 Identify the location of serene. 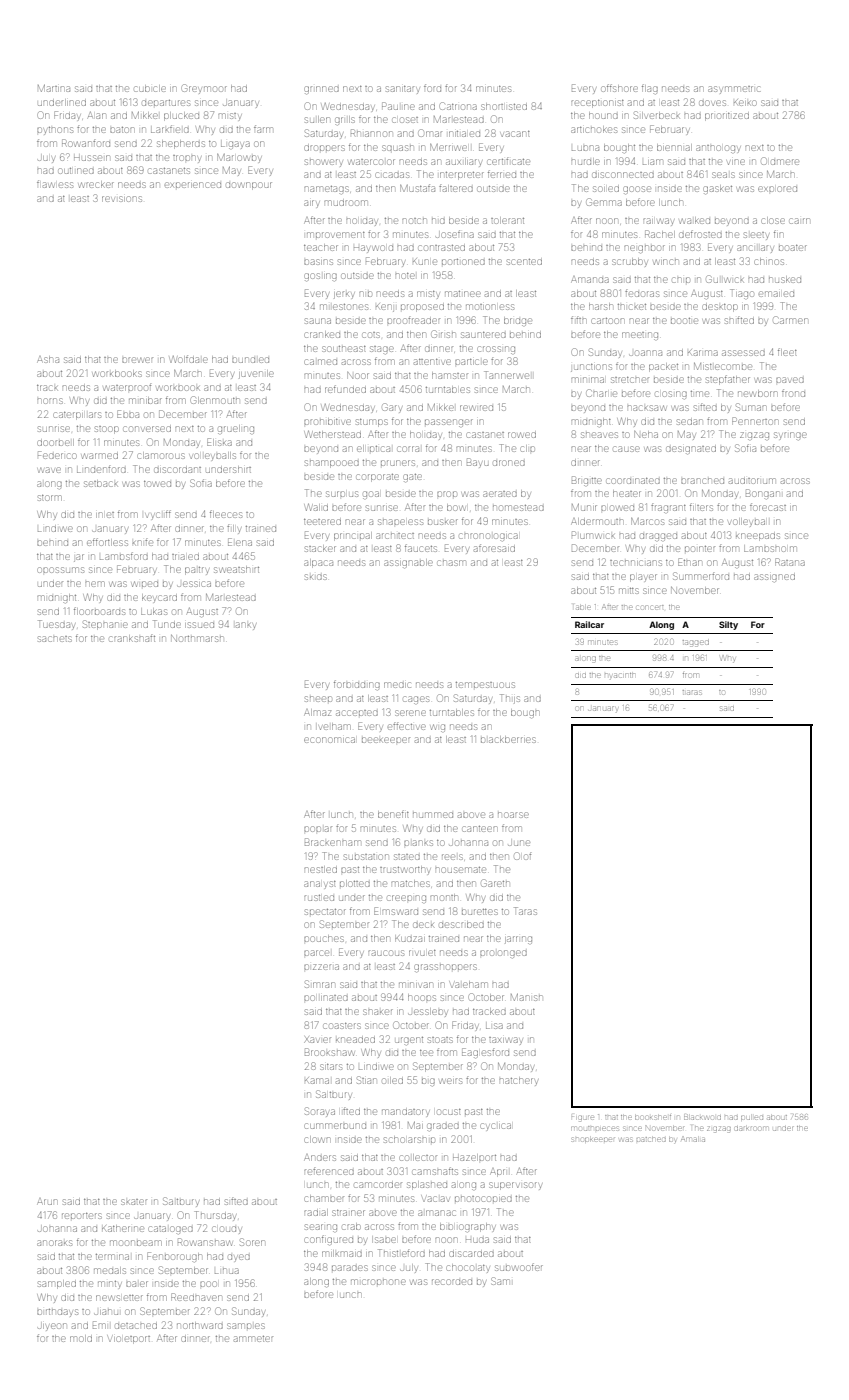
(410, 713).
